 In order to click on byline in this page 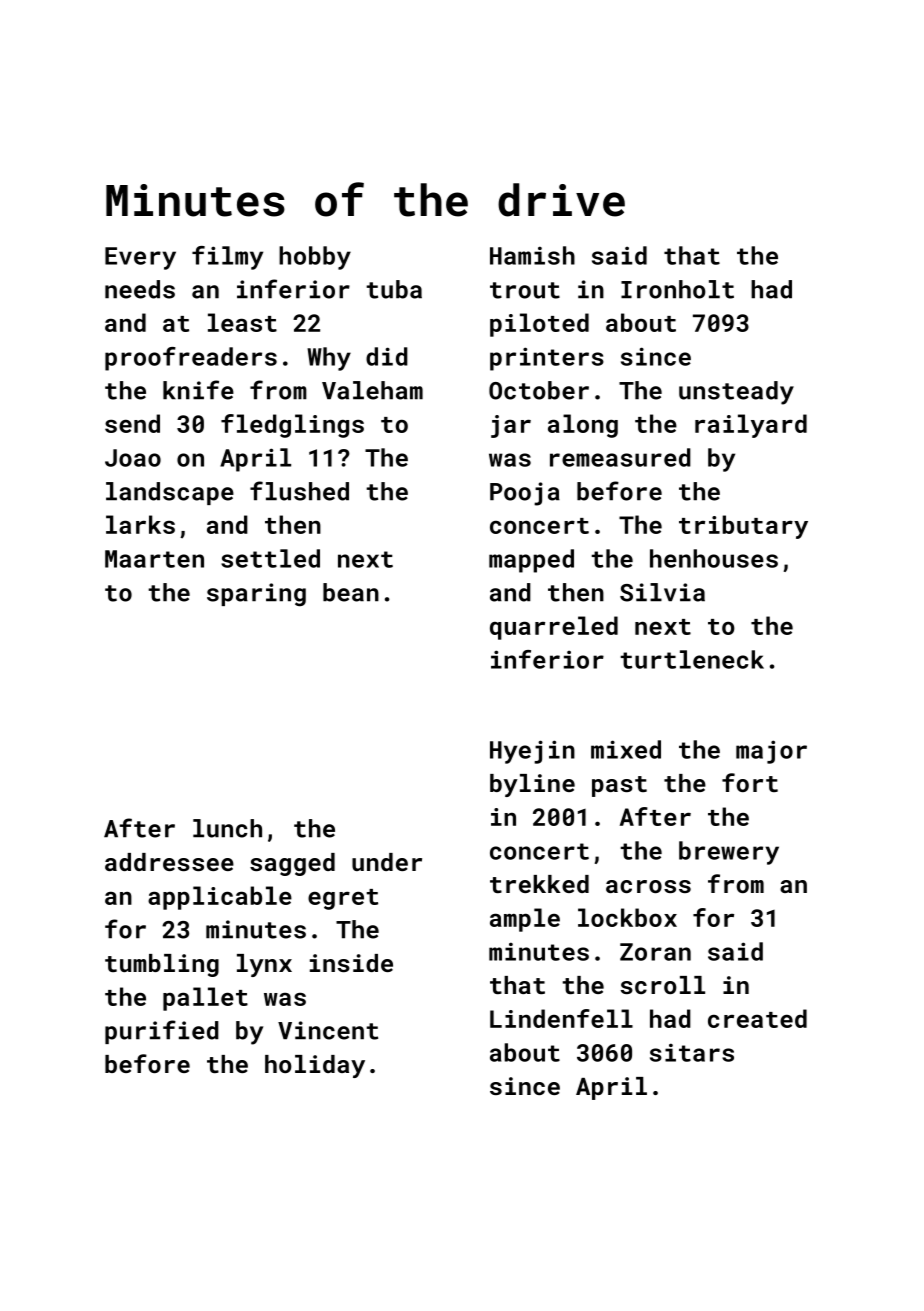, I will do `click(532, 785)`.
